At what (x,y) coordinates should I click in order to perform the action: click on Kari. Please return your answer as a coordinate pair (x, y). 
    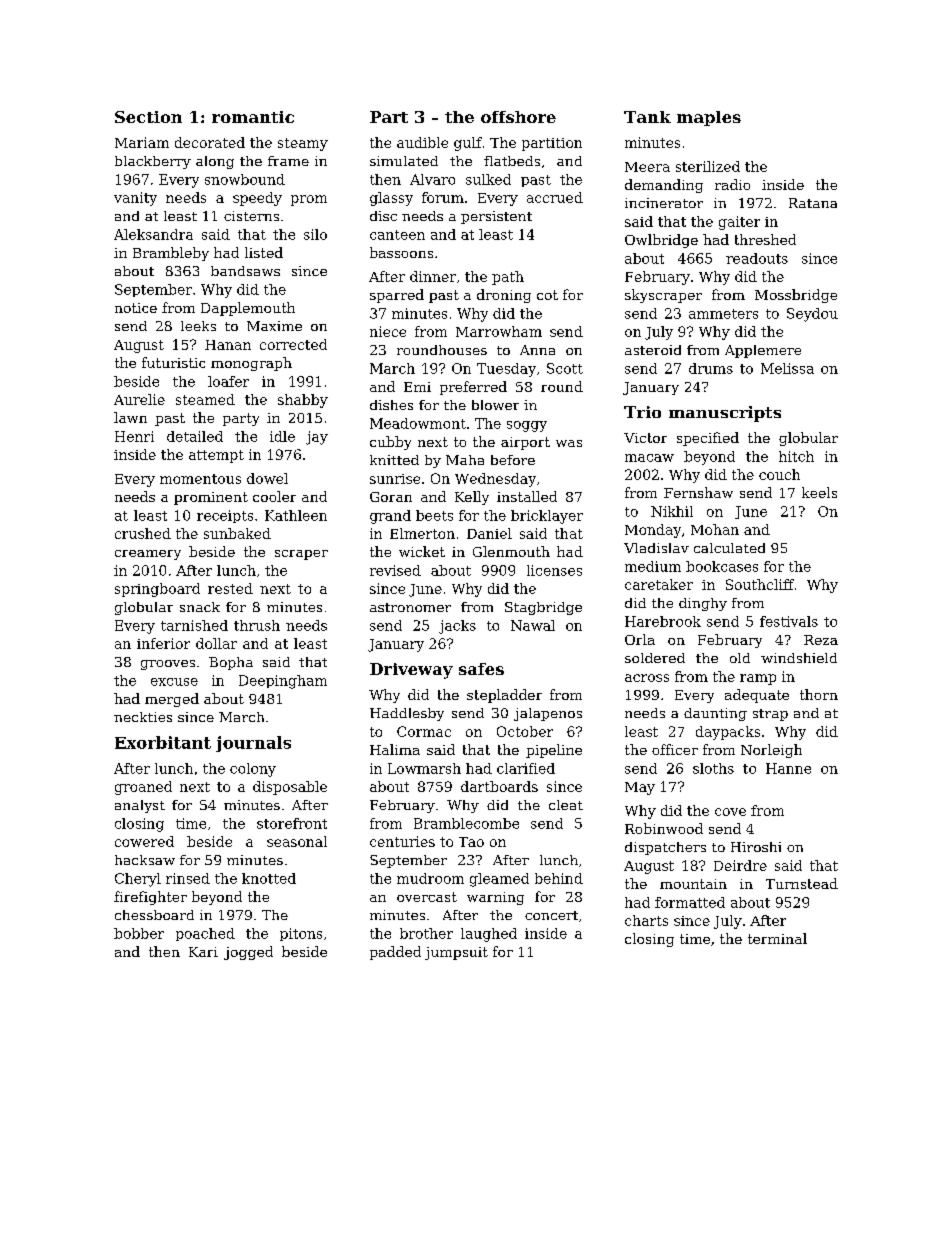
    Looking at the image, I should click on (203, 952).
